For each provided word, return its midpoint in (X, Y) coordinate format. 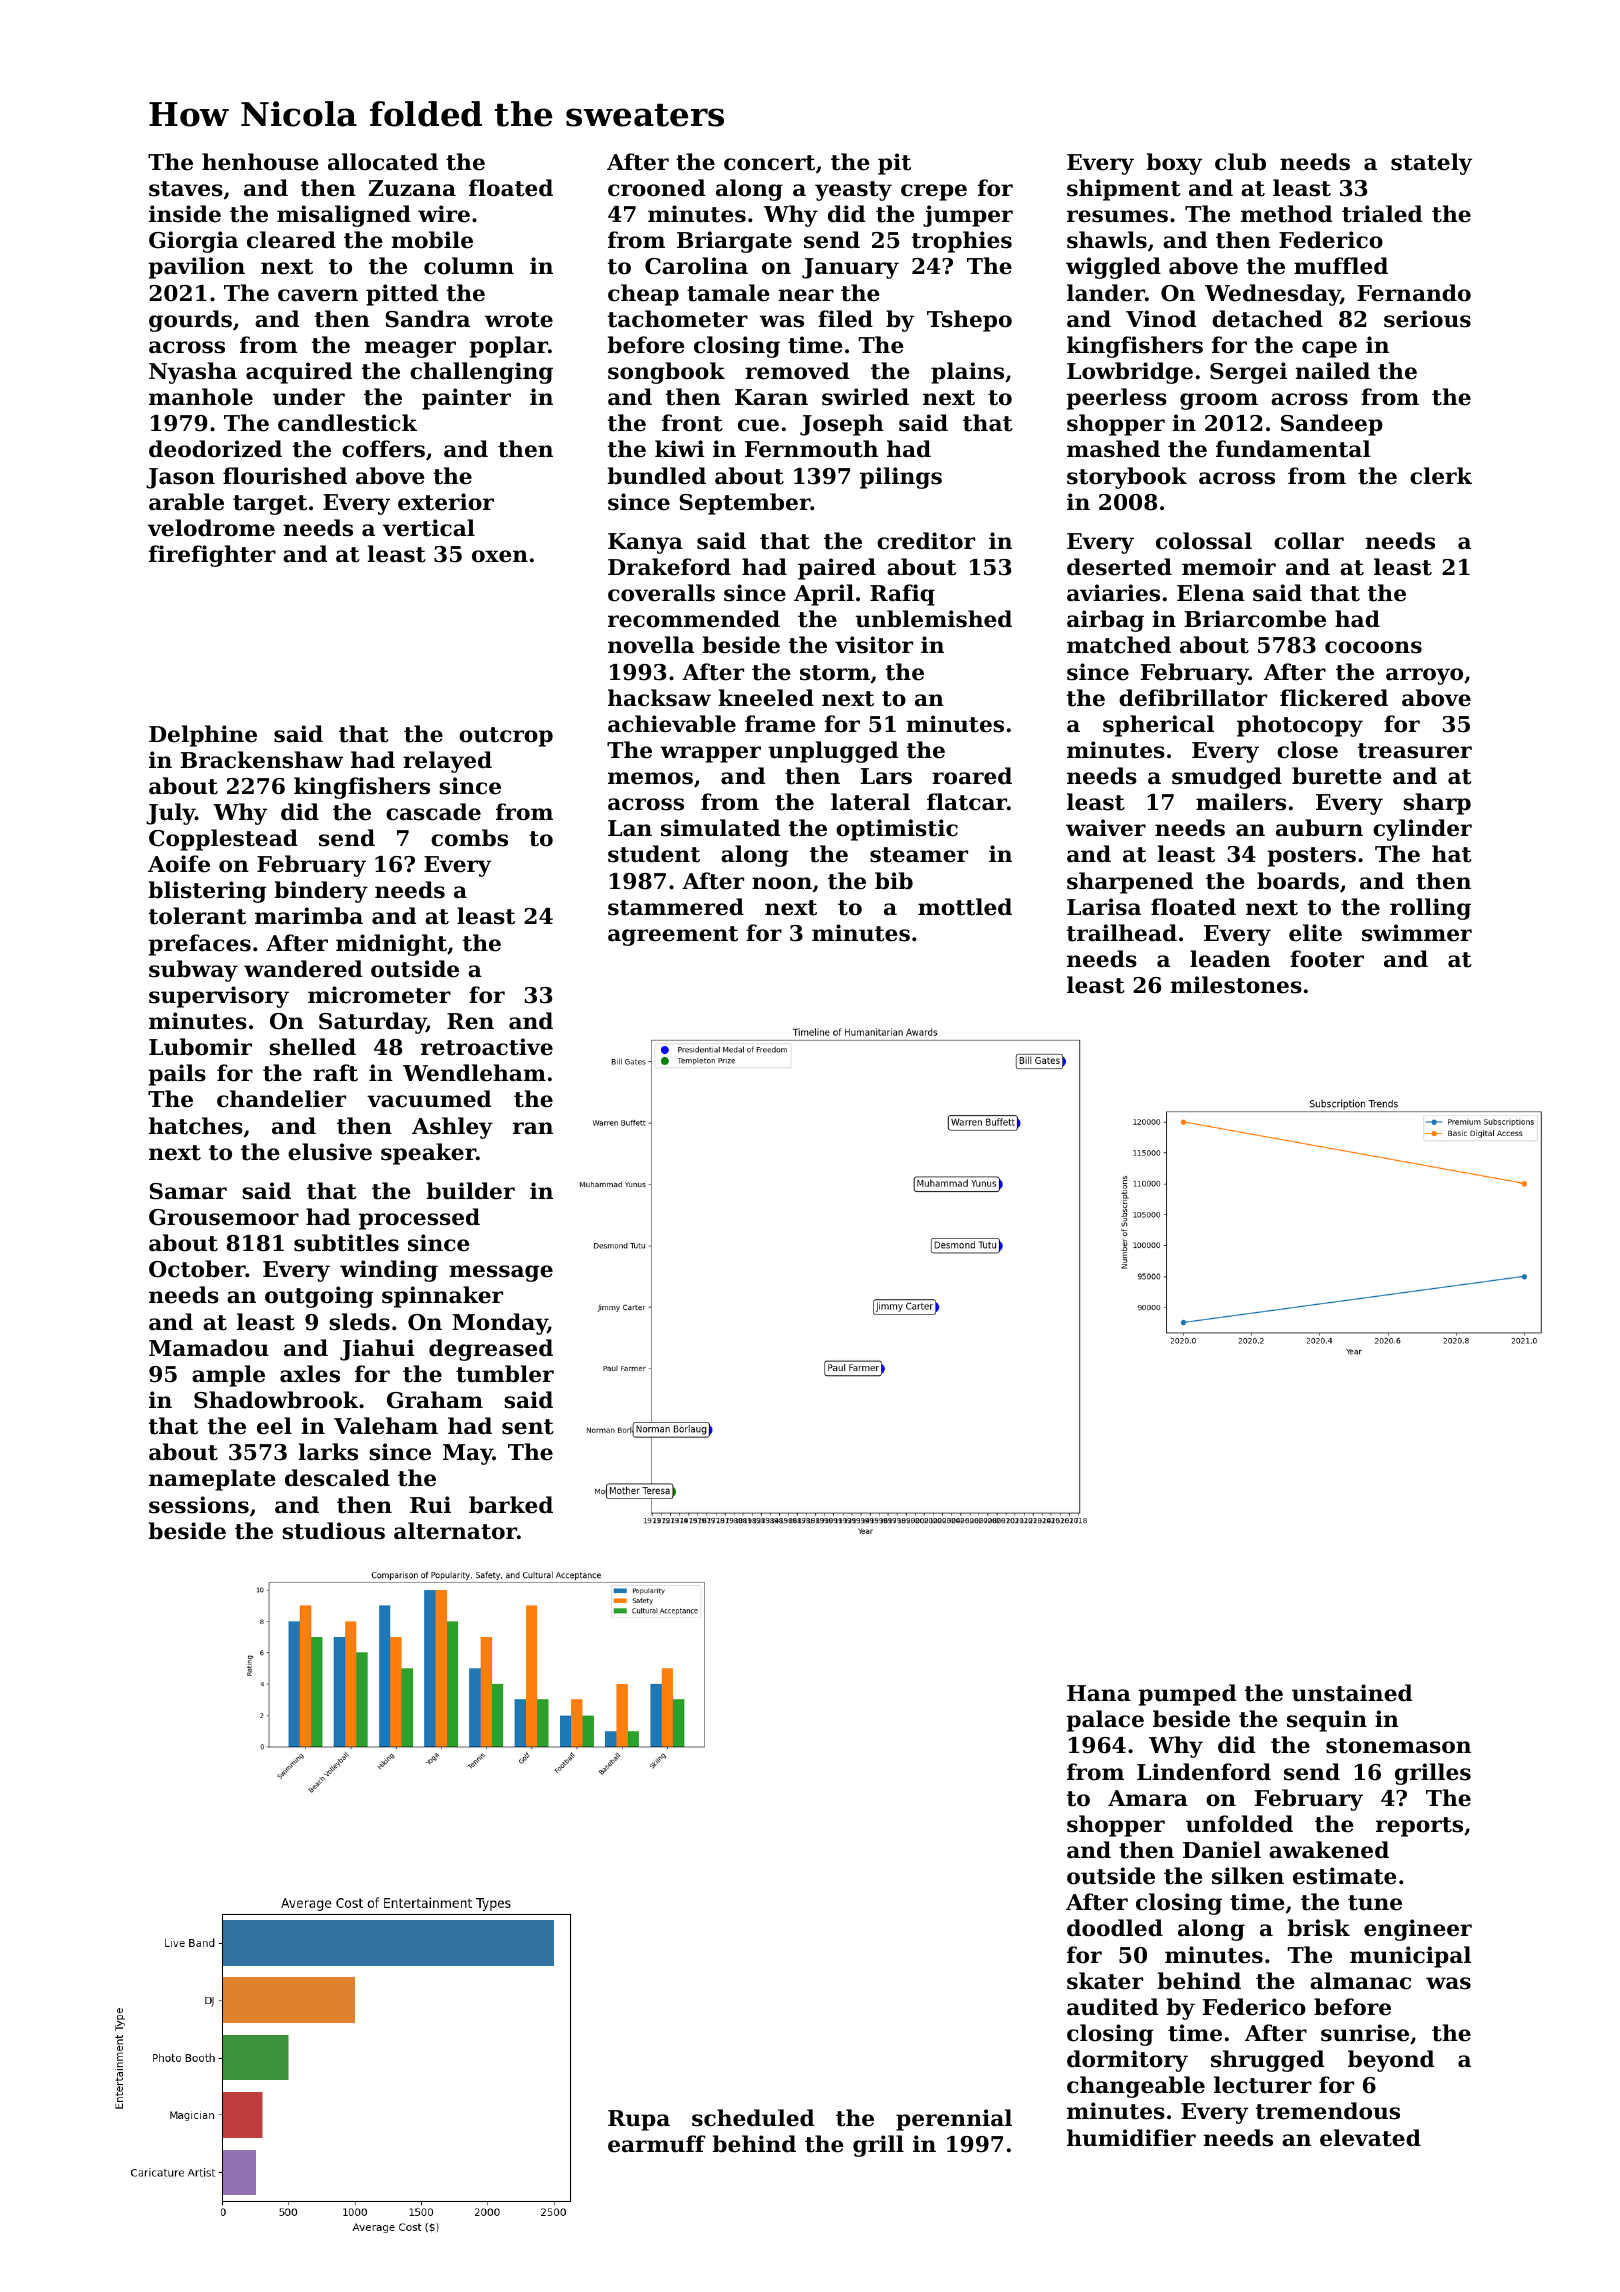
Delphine (203, 736)
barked (511, 1505)
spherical (1158, 726)
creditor (926, 541)
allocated (383, 162)
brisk (1318, 1928)
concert (769, 163)
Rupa (639, 2120)
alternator (455, 1531)
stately (1431, 164)
